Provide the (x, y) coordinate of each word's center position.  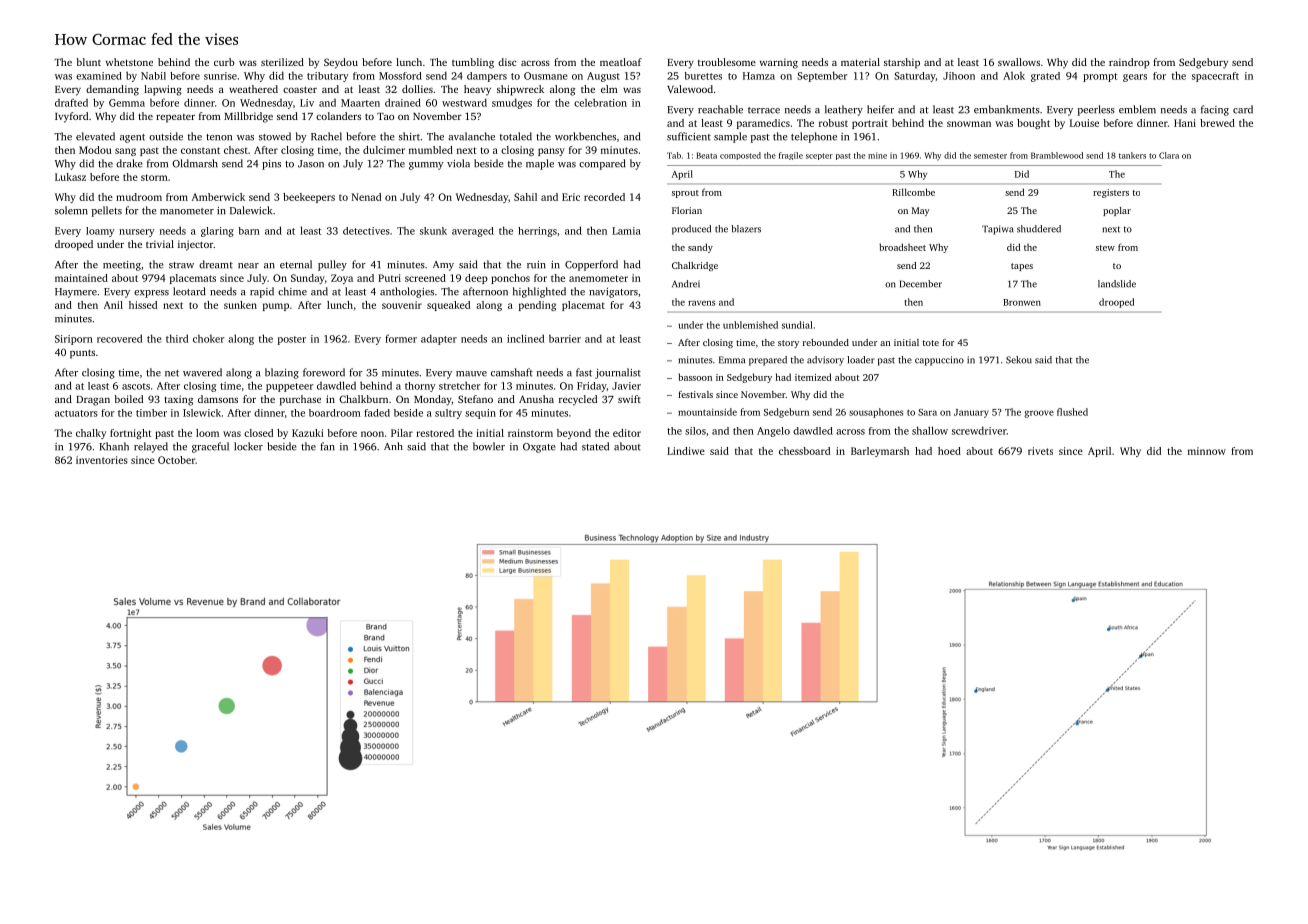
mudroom (139, 197)
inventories (102, 460)
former (401, 338)
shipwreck (520, 90)
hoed (949, 451)
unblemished (750, 325)
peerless (1096, 110)
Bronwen (1022, 302)
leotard (189, 291)
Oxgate (539, 448)
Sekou (1019, 360)
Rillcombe (913, 192)
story (788, 344)
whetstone (129, 62)
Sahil (525, 197)
